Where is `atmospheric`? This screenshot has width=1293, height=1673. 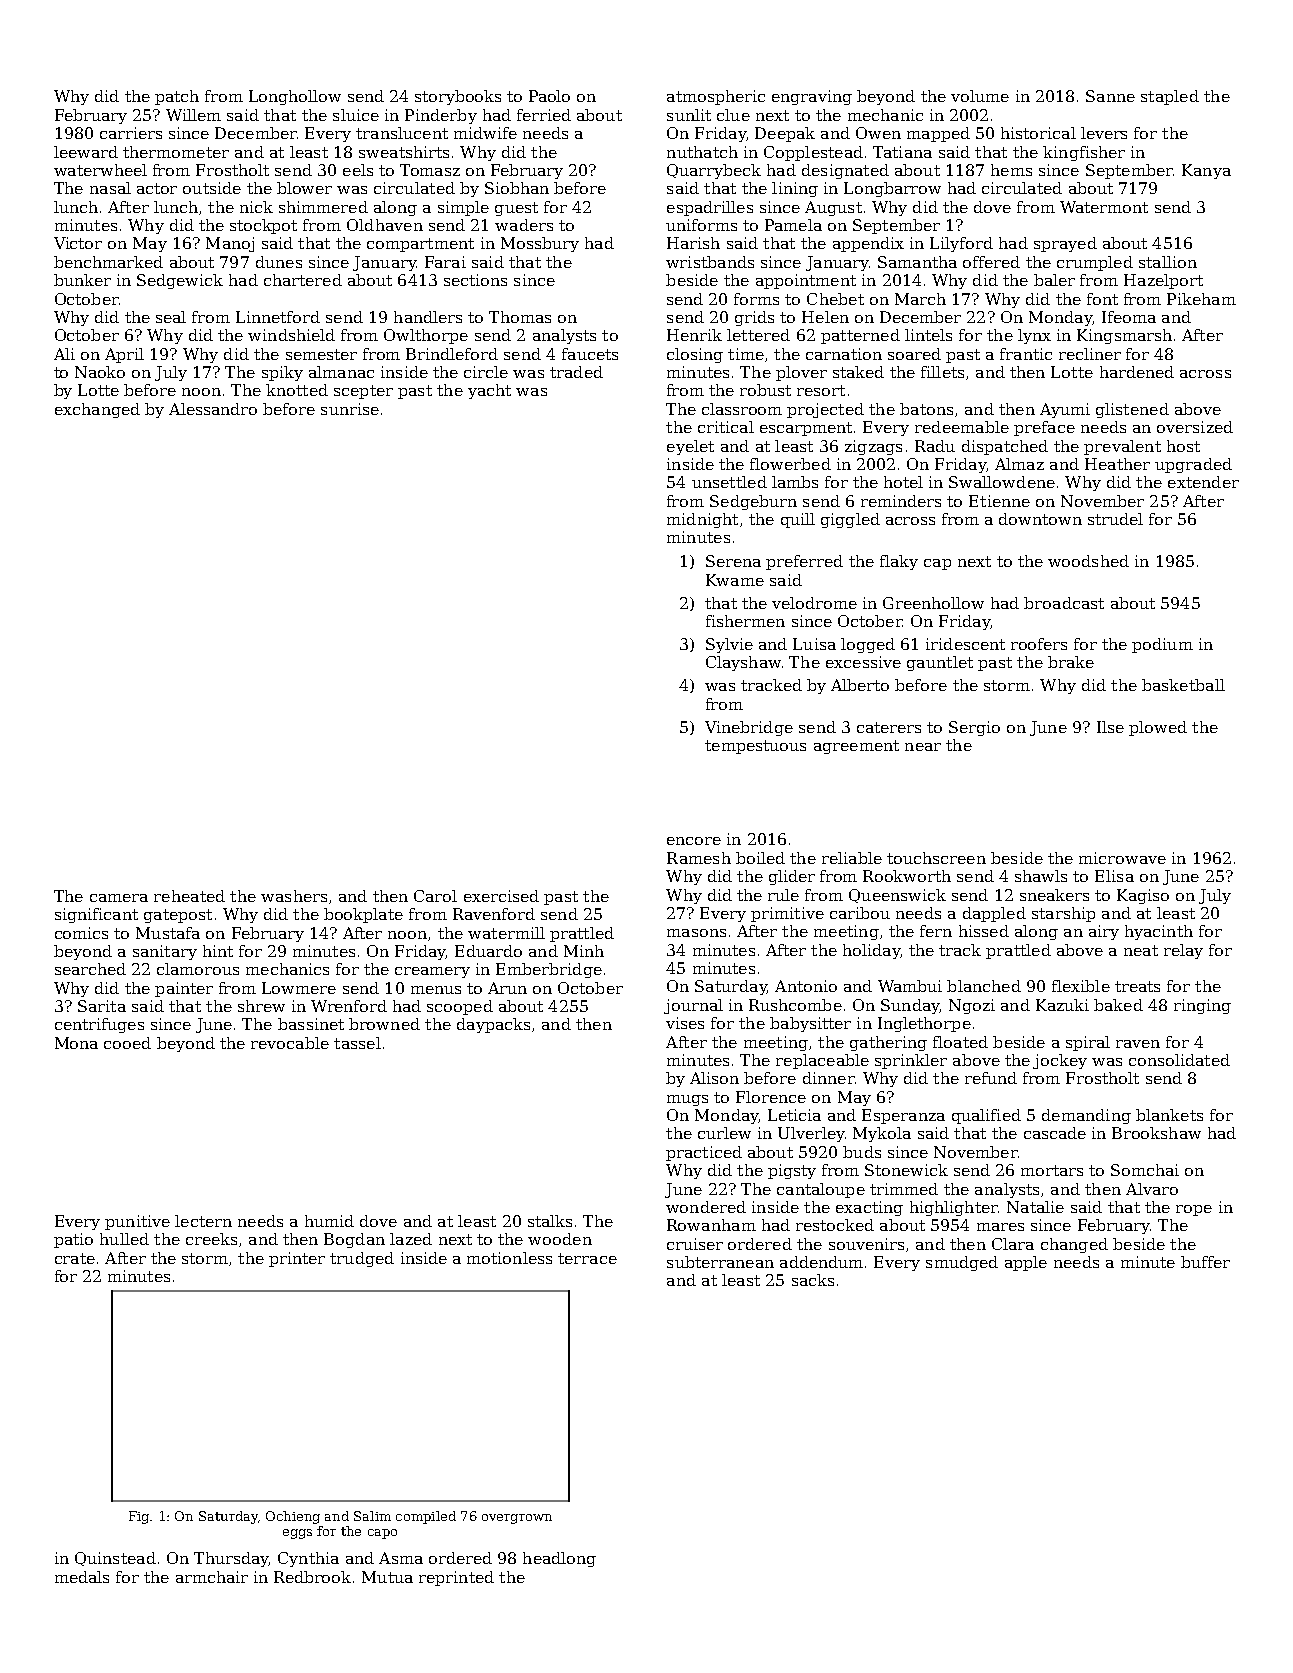
atmospheric is located at coordinates (716, 97).
